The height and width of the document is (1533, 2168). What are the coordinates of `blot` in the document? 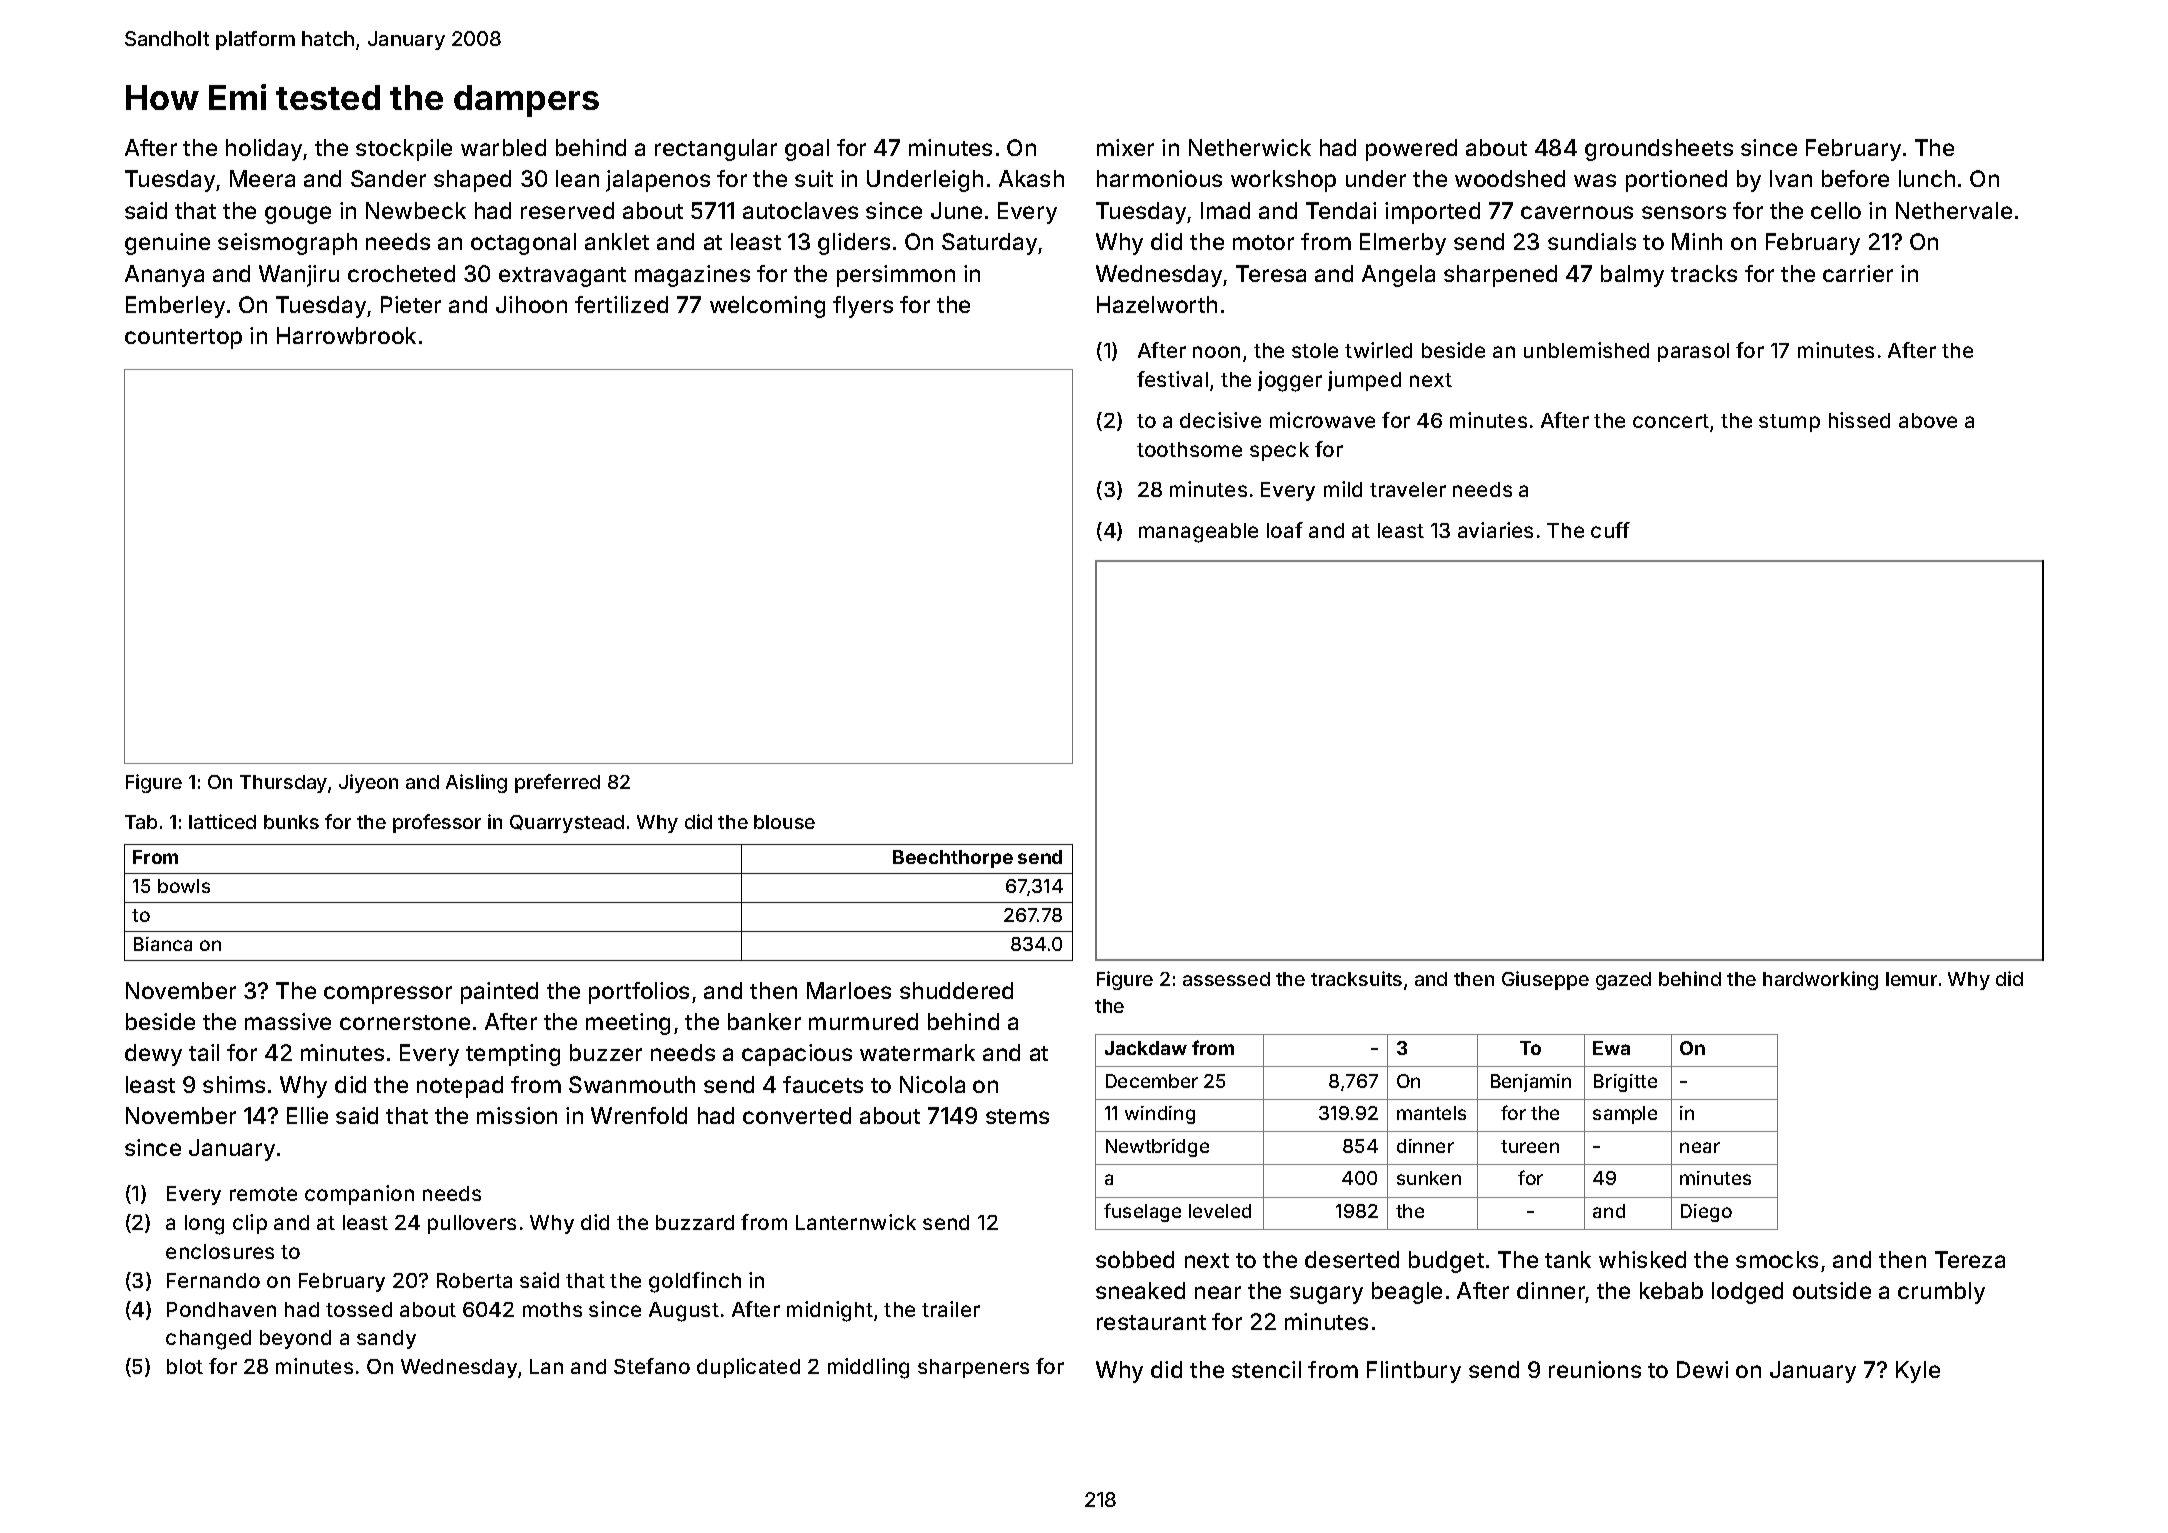 It's located at (185, 1366).
